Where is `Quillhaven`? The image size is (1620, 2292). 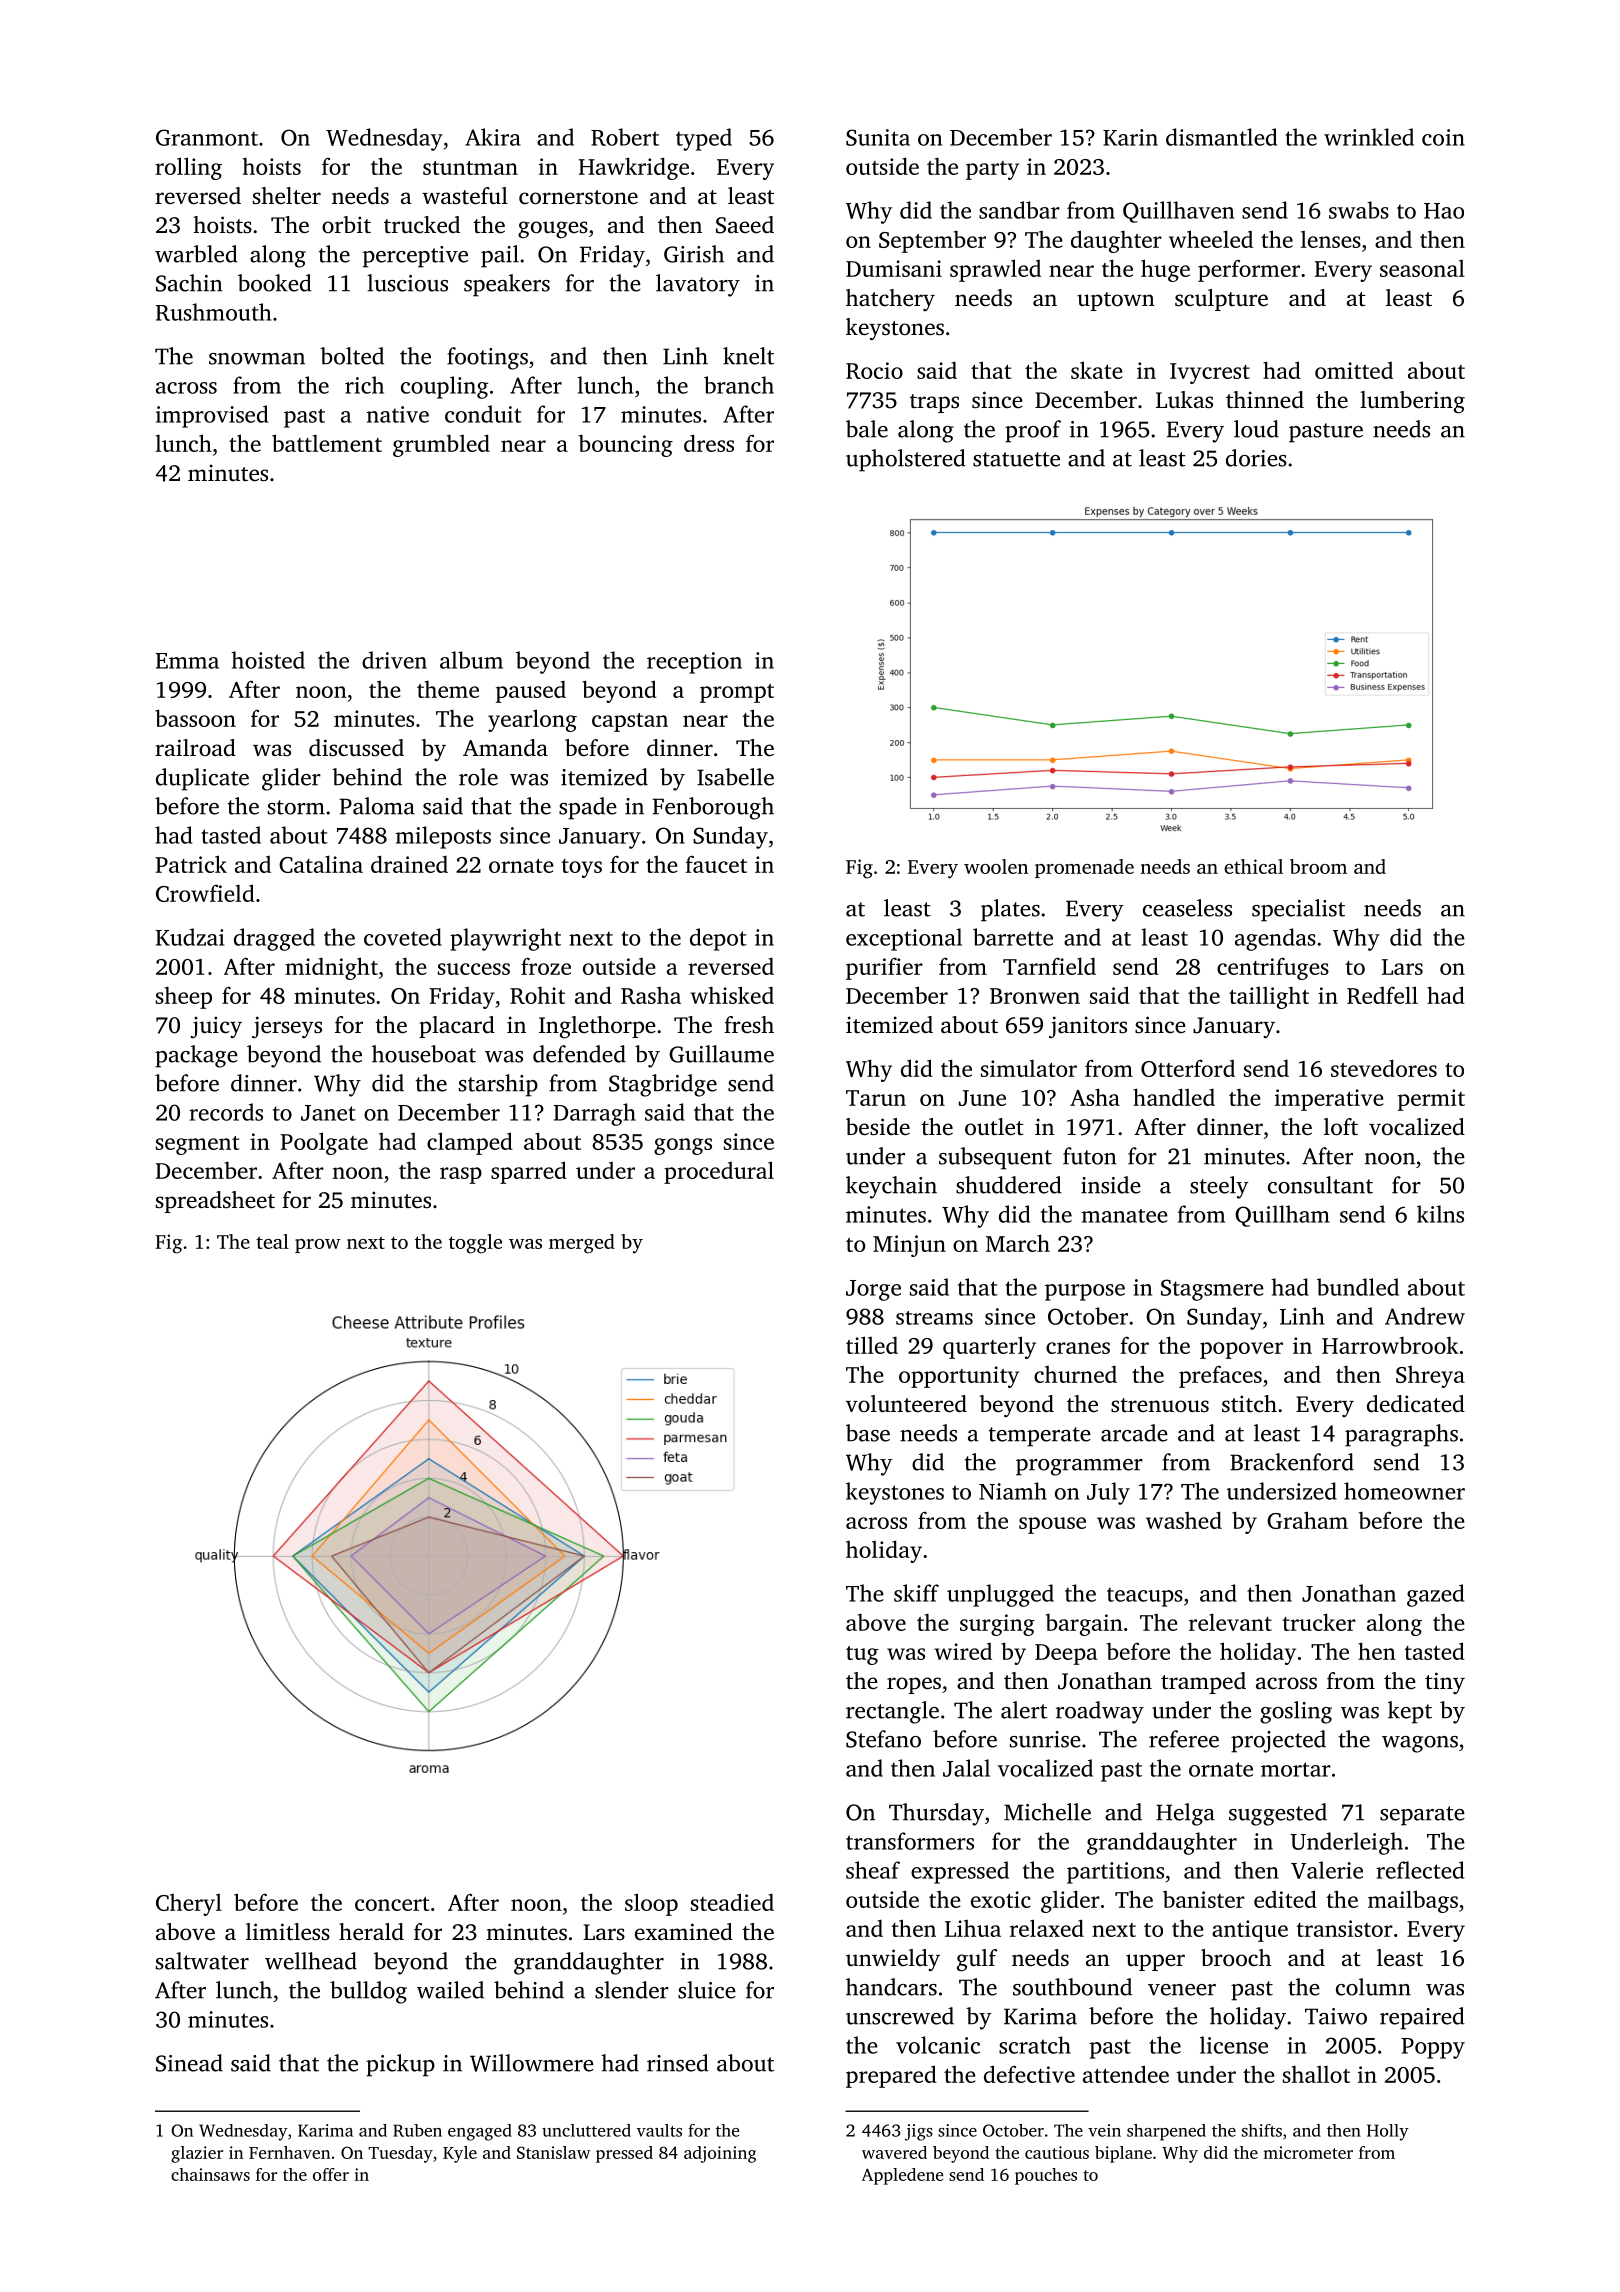 Quillhaven is located at coordinates (1178, 212).
